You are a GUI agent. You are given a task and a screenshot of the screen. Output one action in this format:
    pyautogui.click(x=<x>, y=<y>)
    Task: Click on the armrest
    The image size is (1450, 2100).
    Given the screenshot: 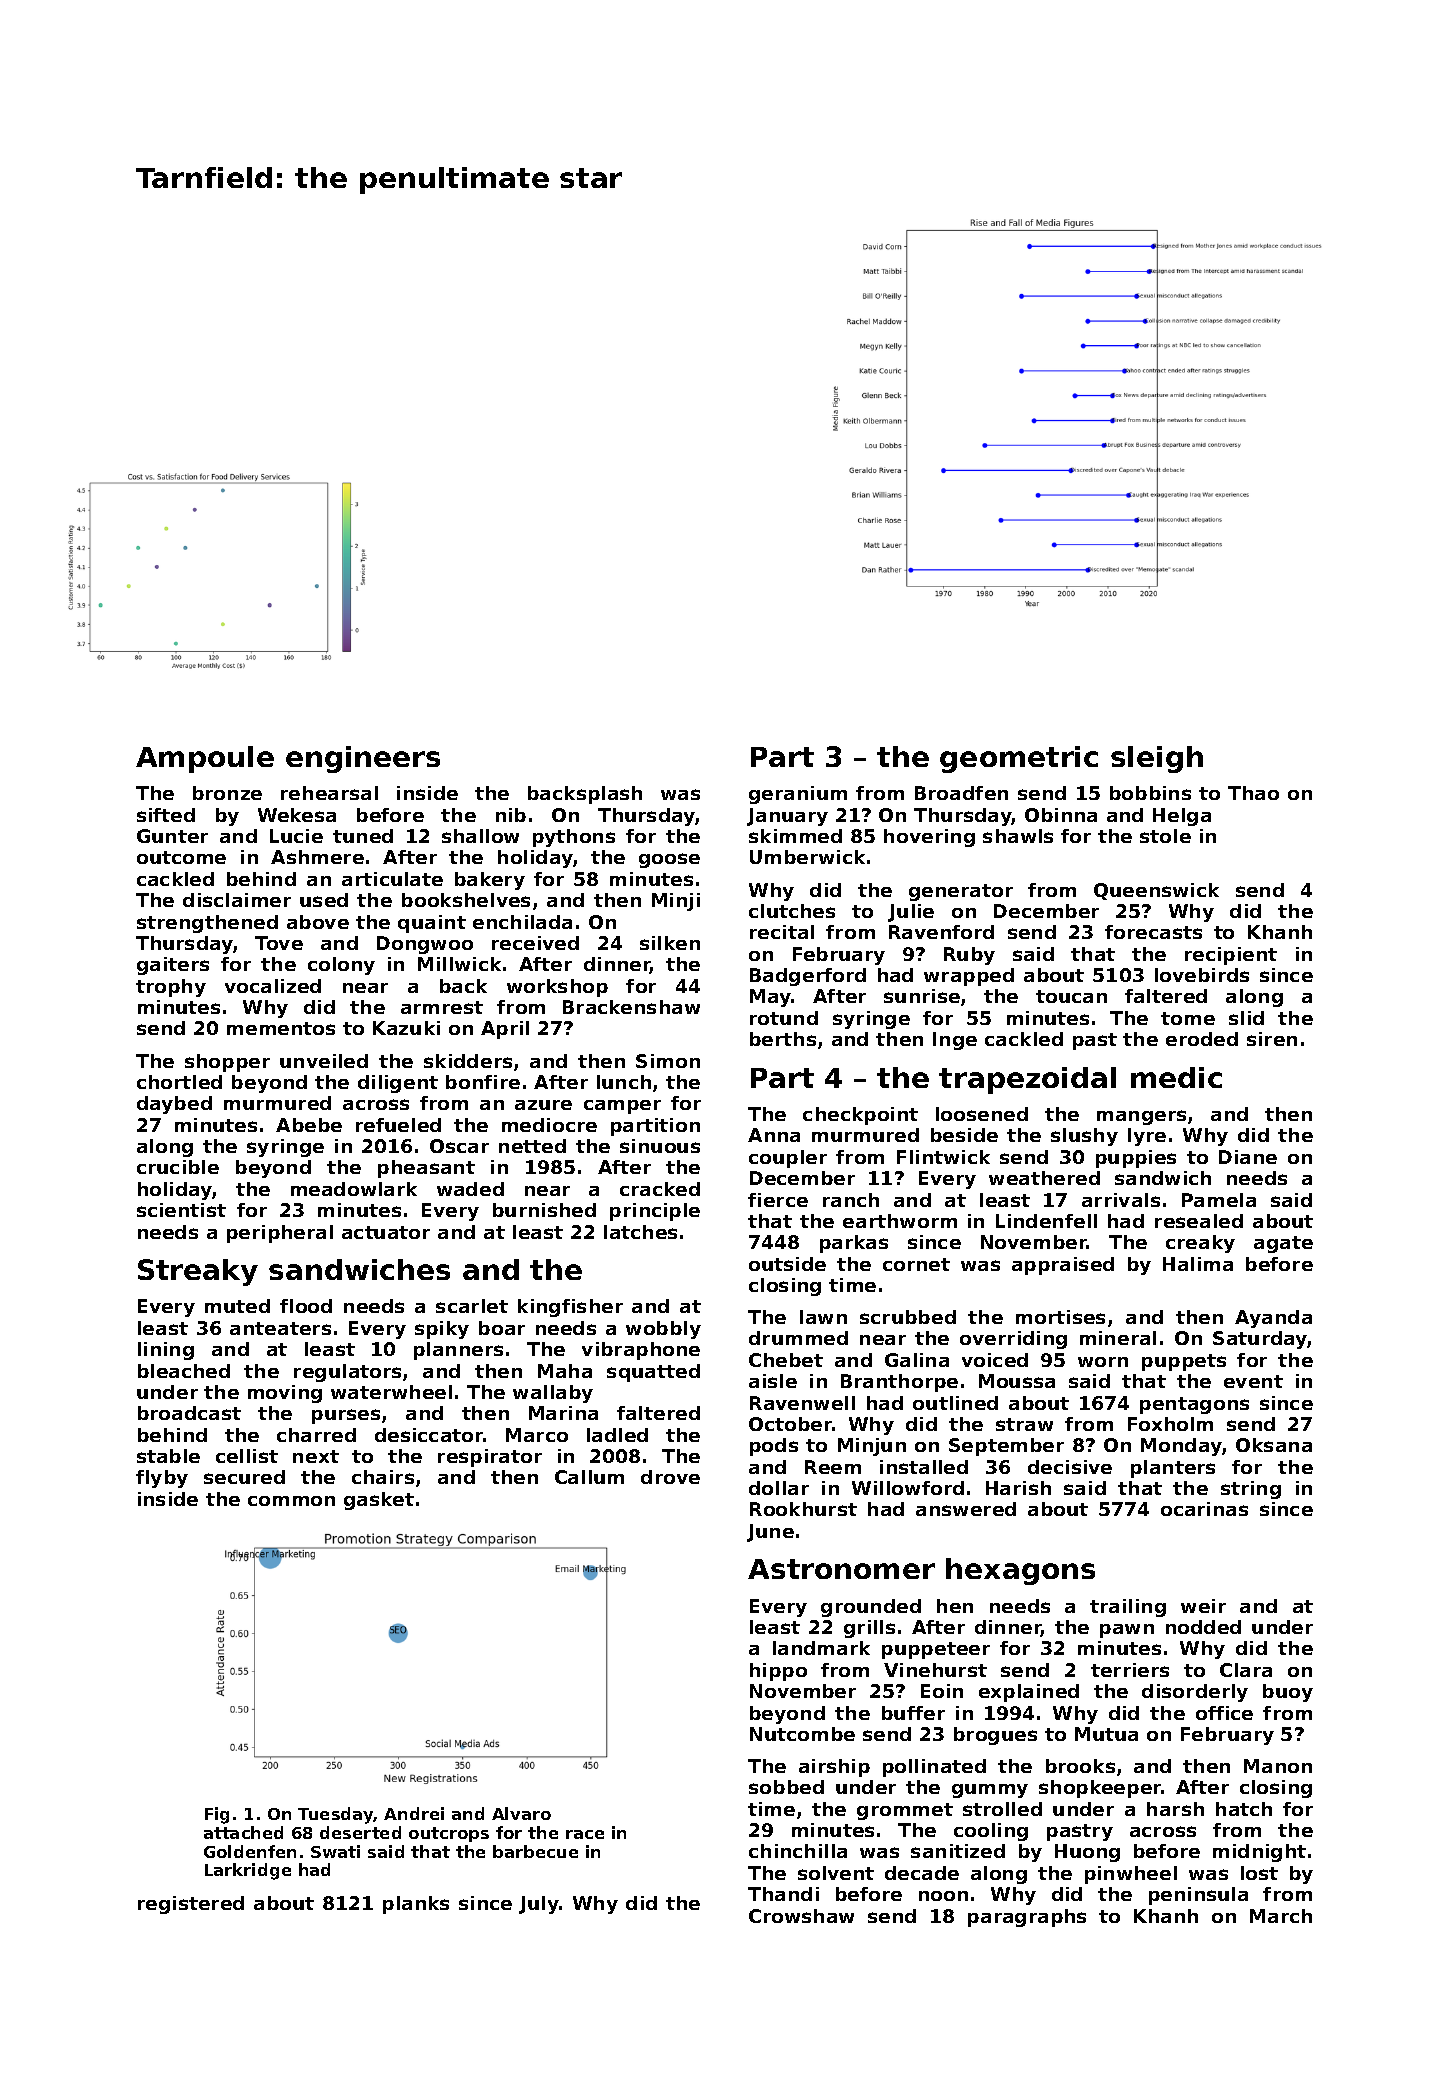 What is the action you would take?
    pyautogui.click(x=442, y=1007)
